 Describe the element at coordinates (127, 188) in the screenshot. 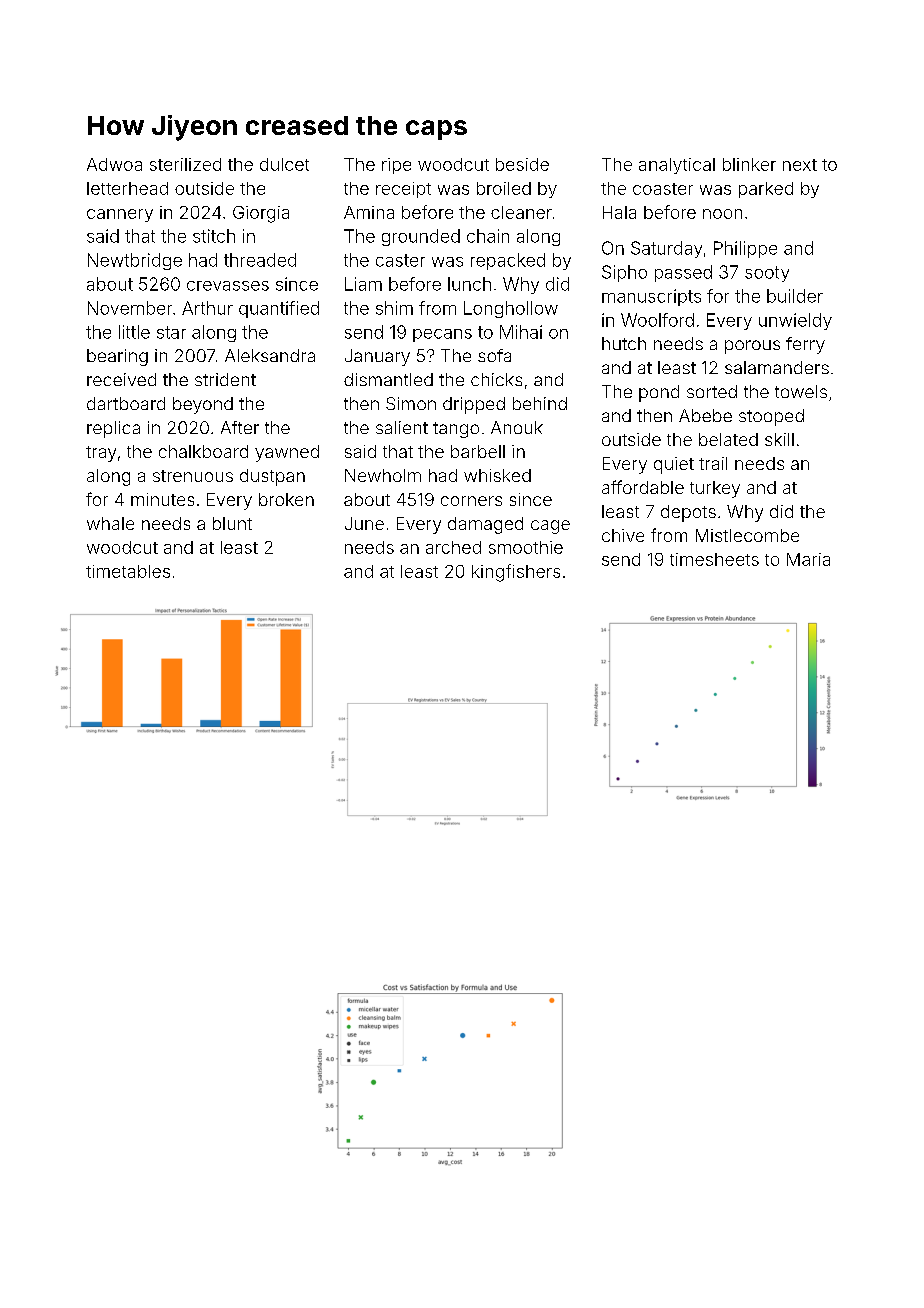

I see `letterhead` at that location.
